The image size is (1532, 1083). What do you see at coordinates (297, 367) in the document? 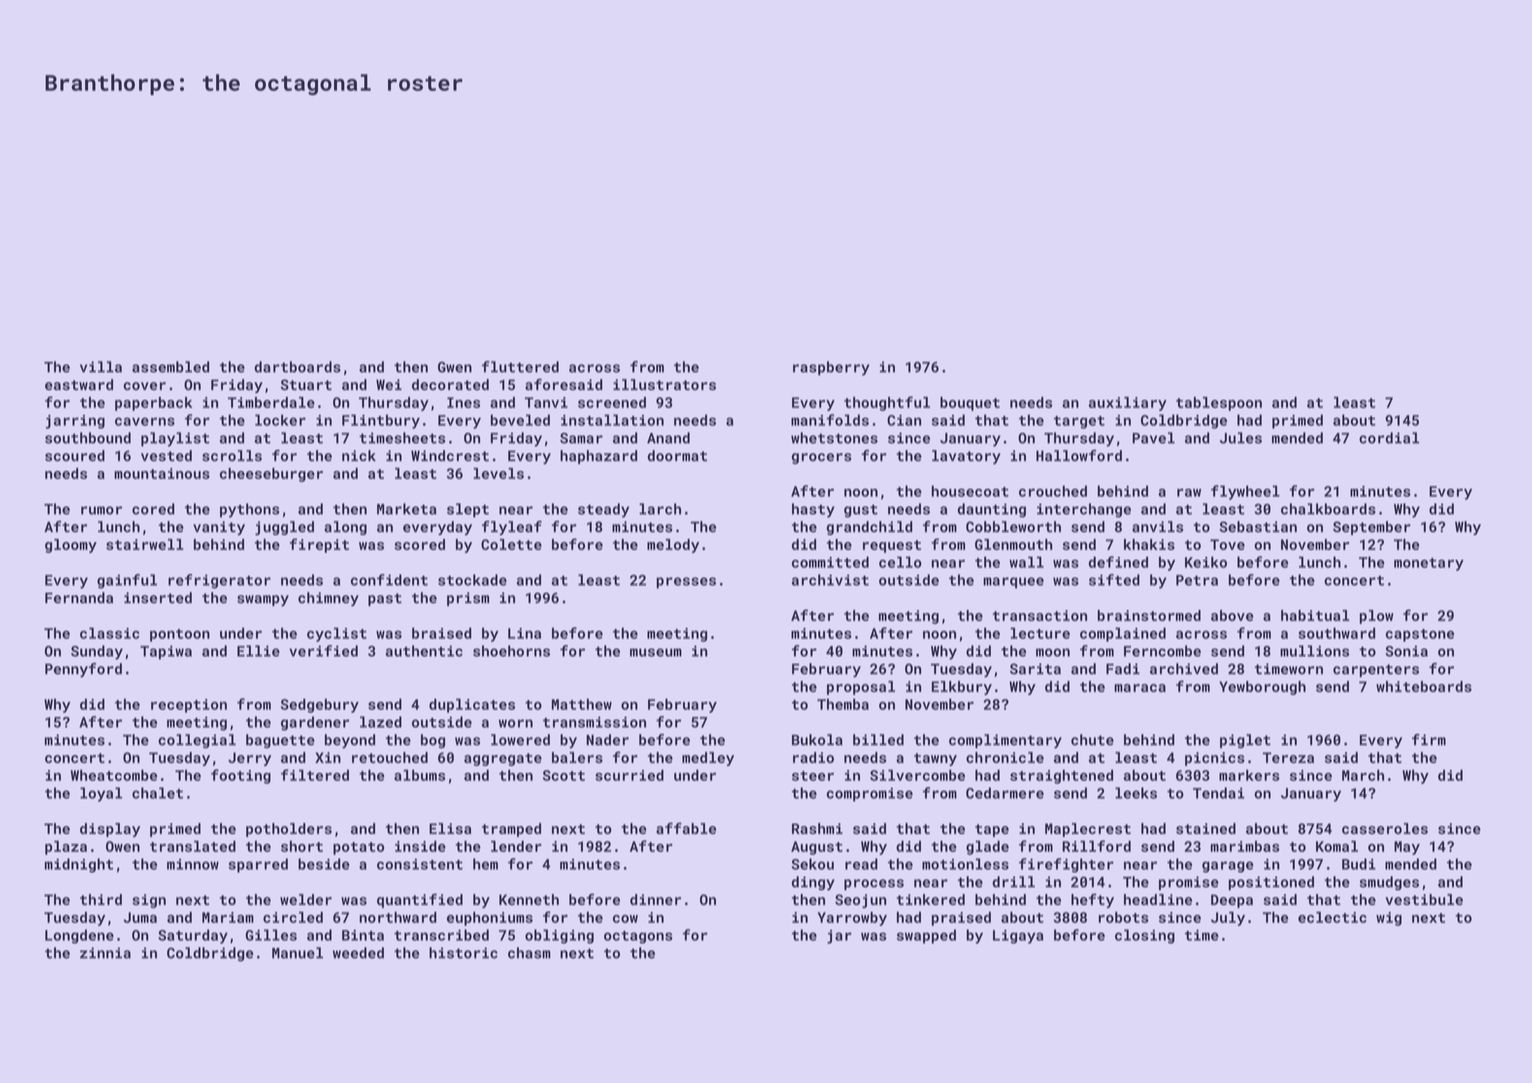
I see `dartboards` at bounding box center [297, 367].
